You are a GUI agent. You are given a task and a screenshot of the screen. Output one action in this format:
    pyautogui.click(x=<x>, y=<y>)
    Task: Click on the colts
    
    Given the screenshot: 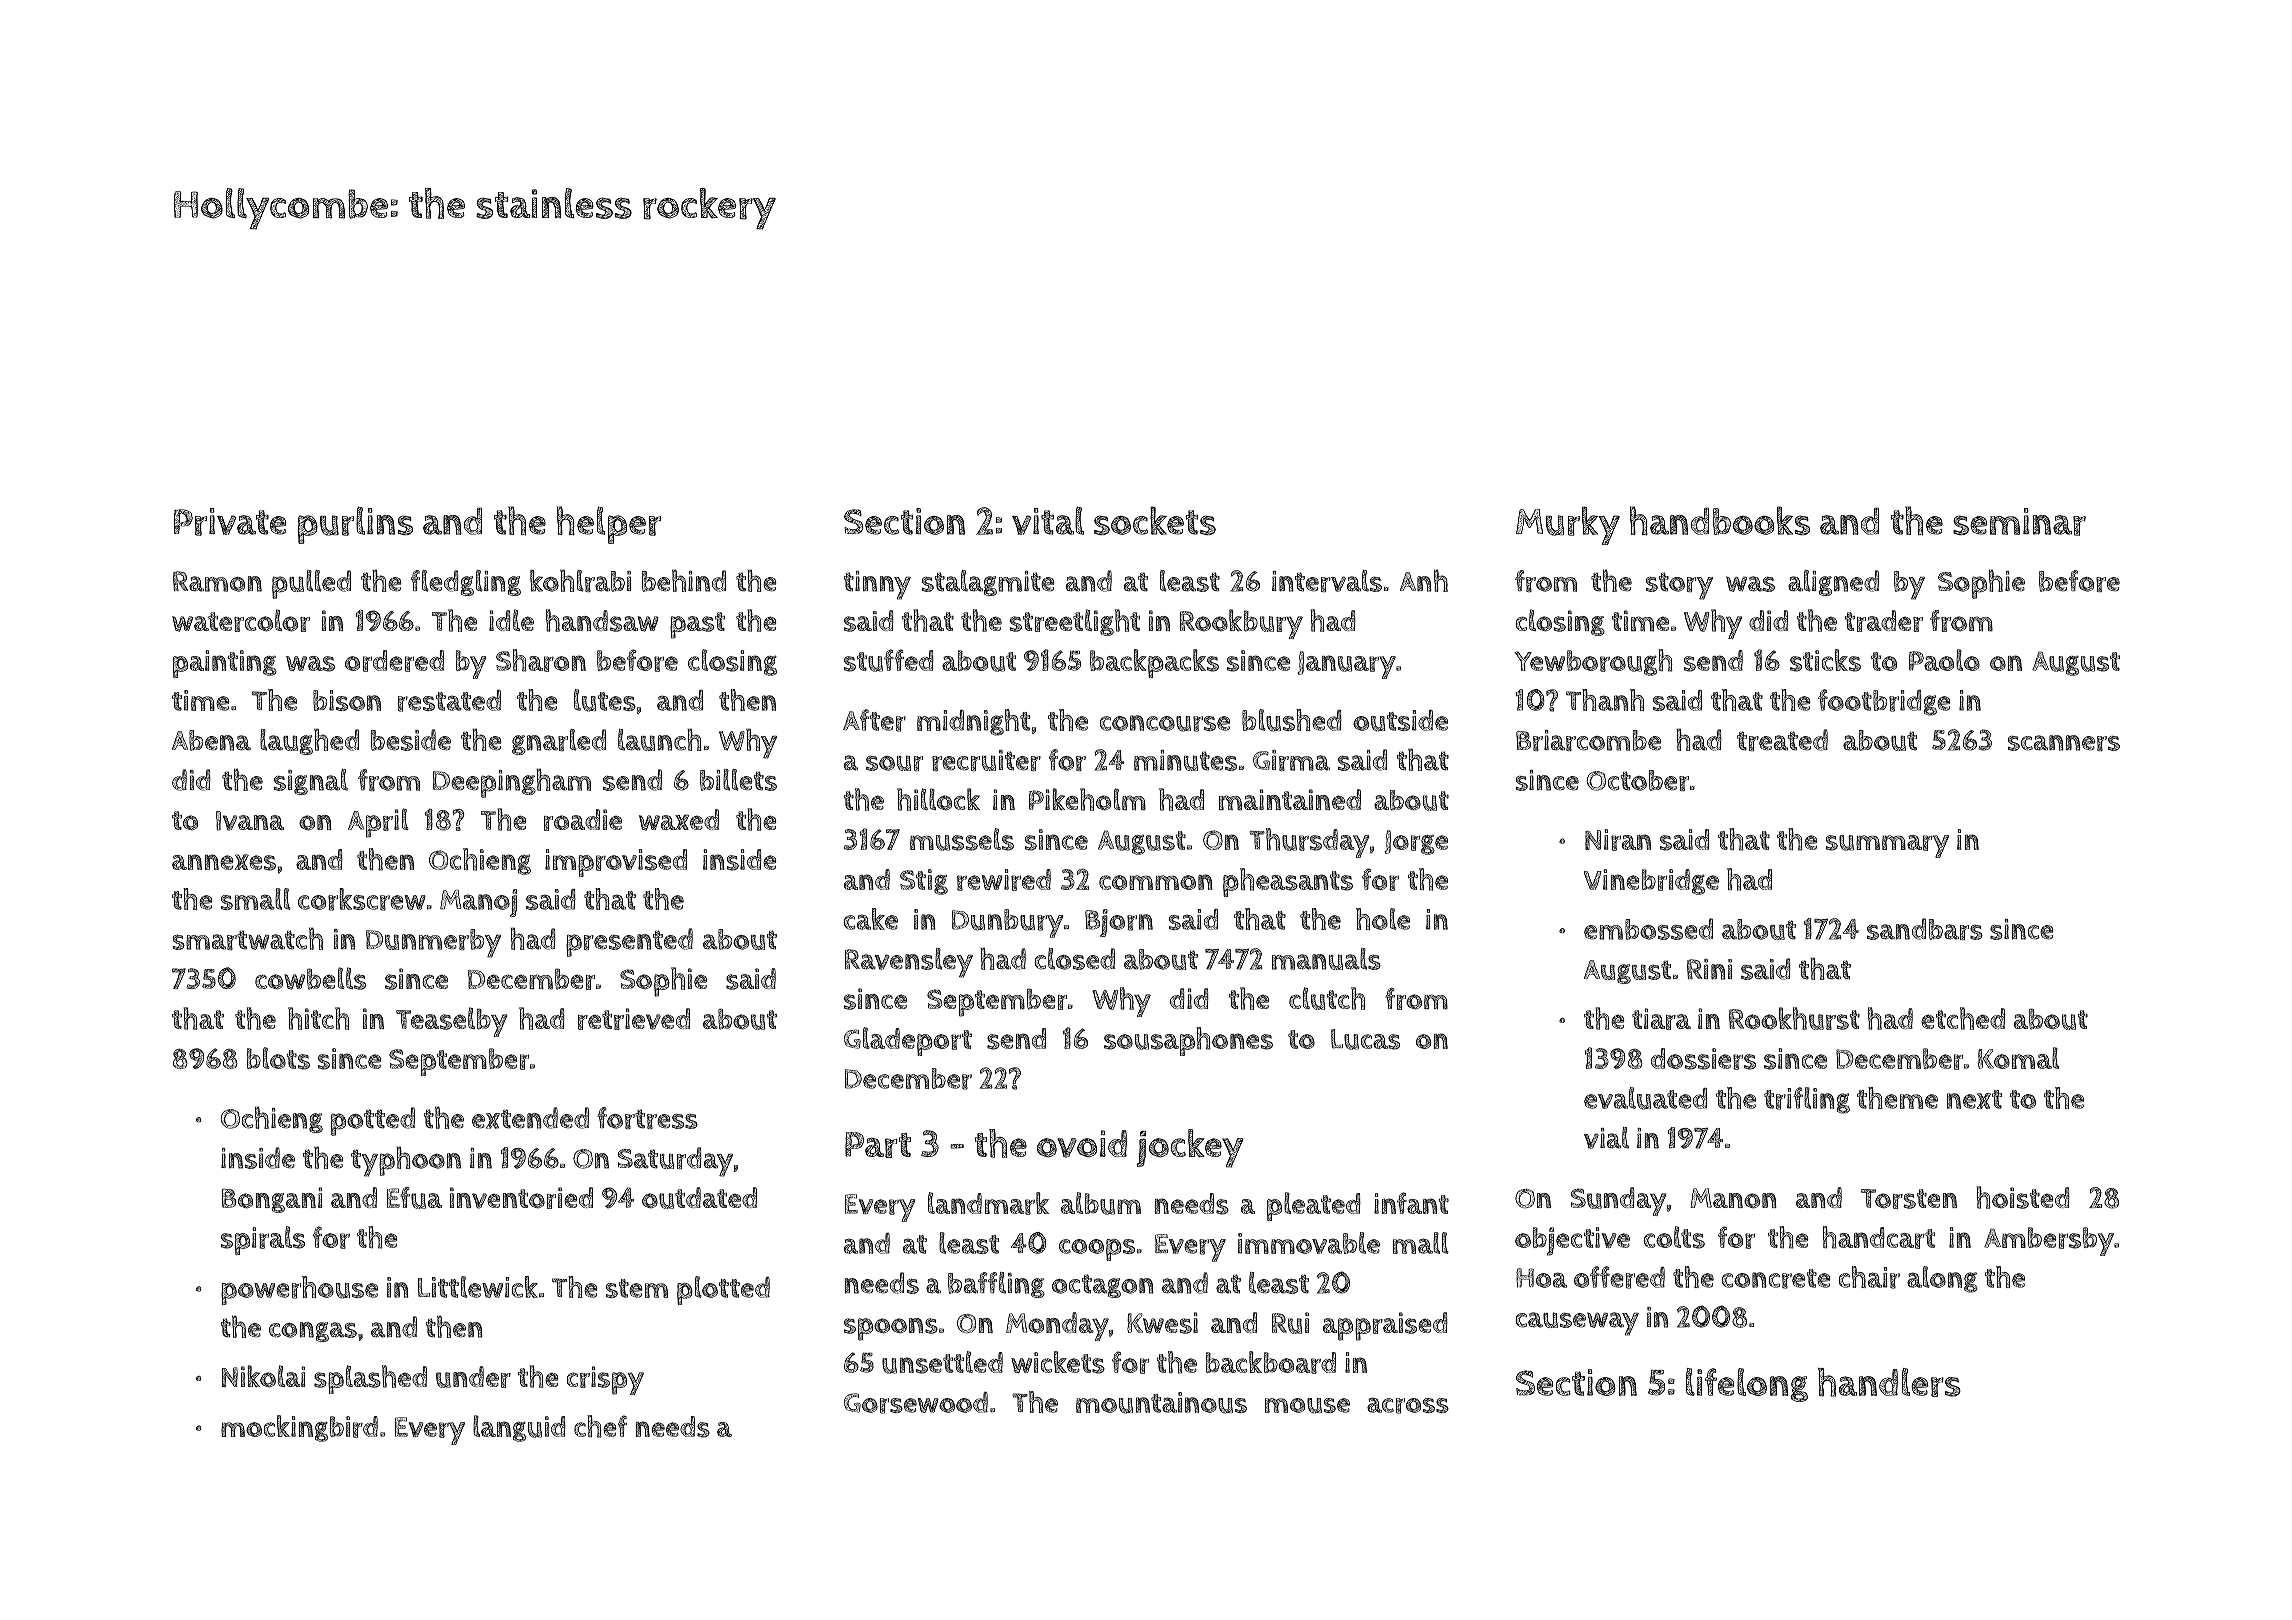 What is the action you would take?
    pyautogui.click(x=1674, y=1237)
